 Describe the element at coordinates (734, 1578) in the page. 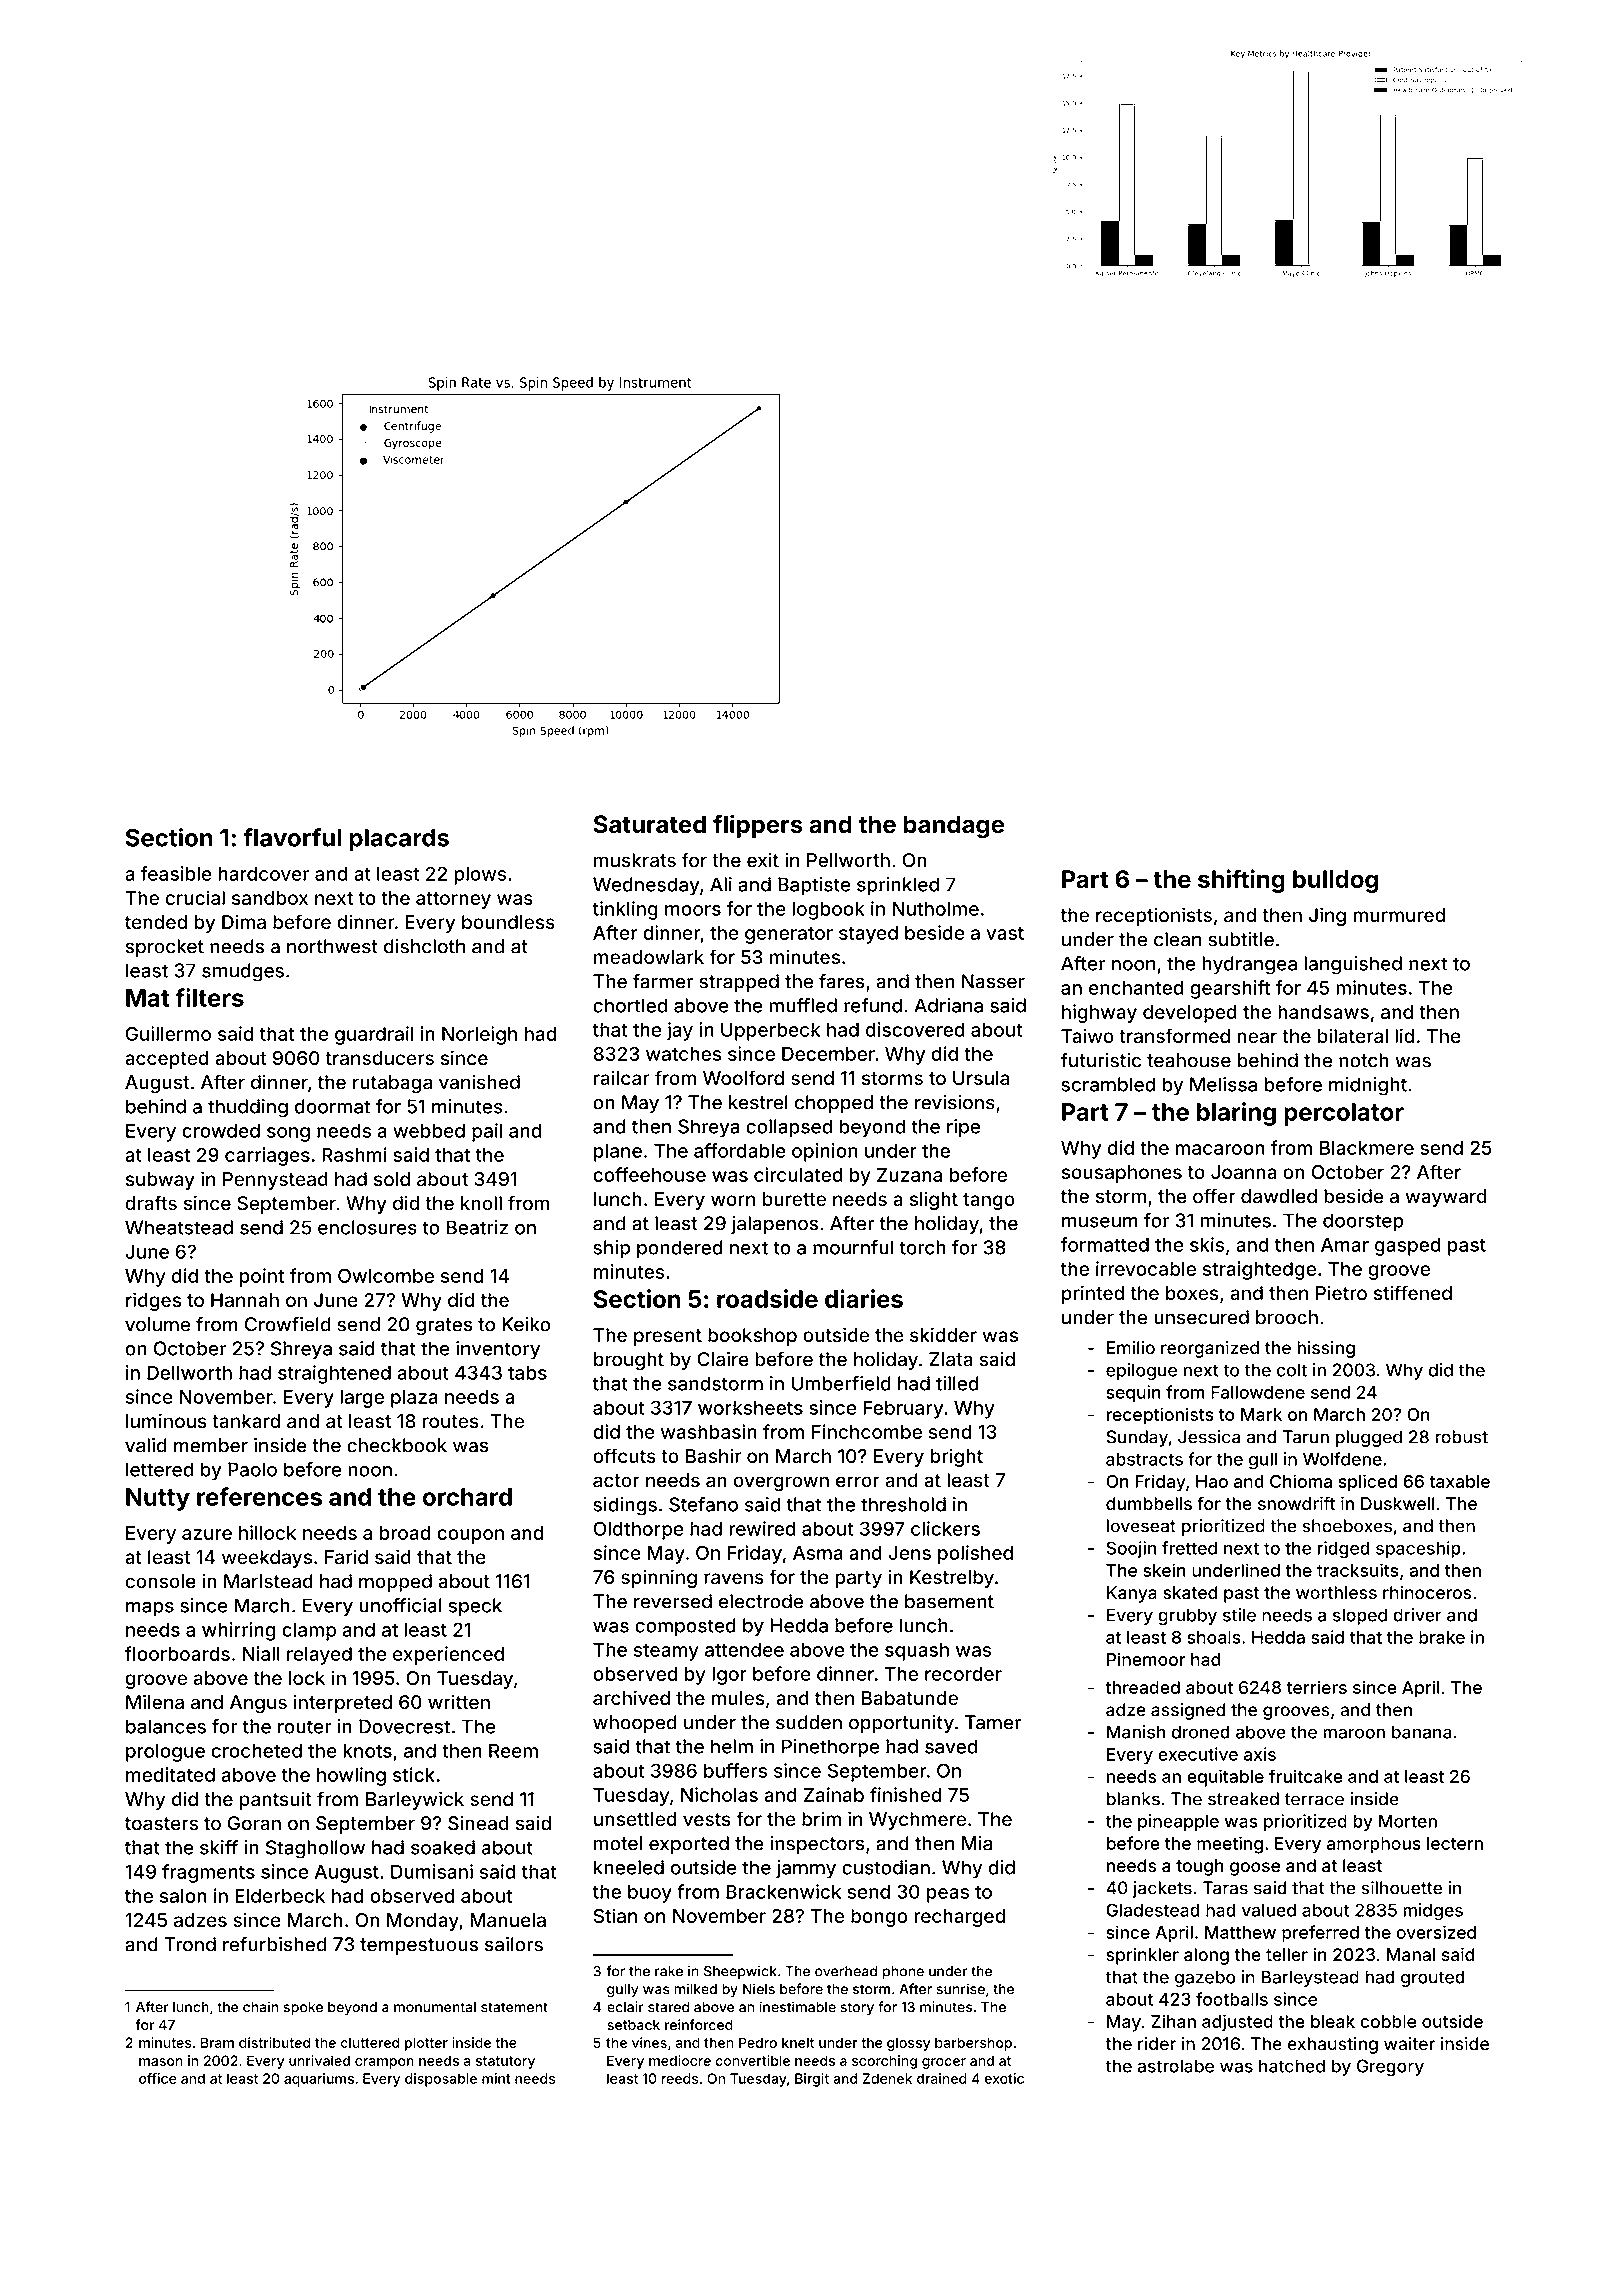

I see `ravens` at that location.
